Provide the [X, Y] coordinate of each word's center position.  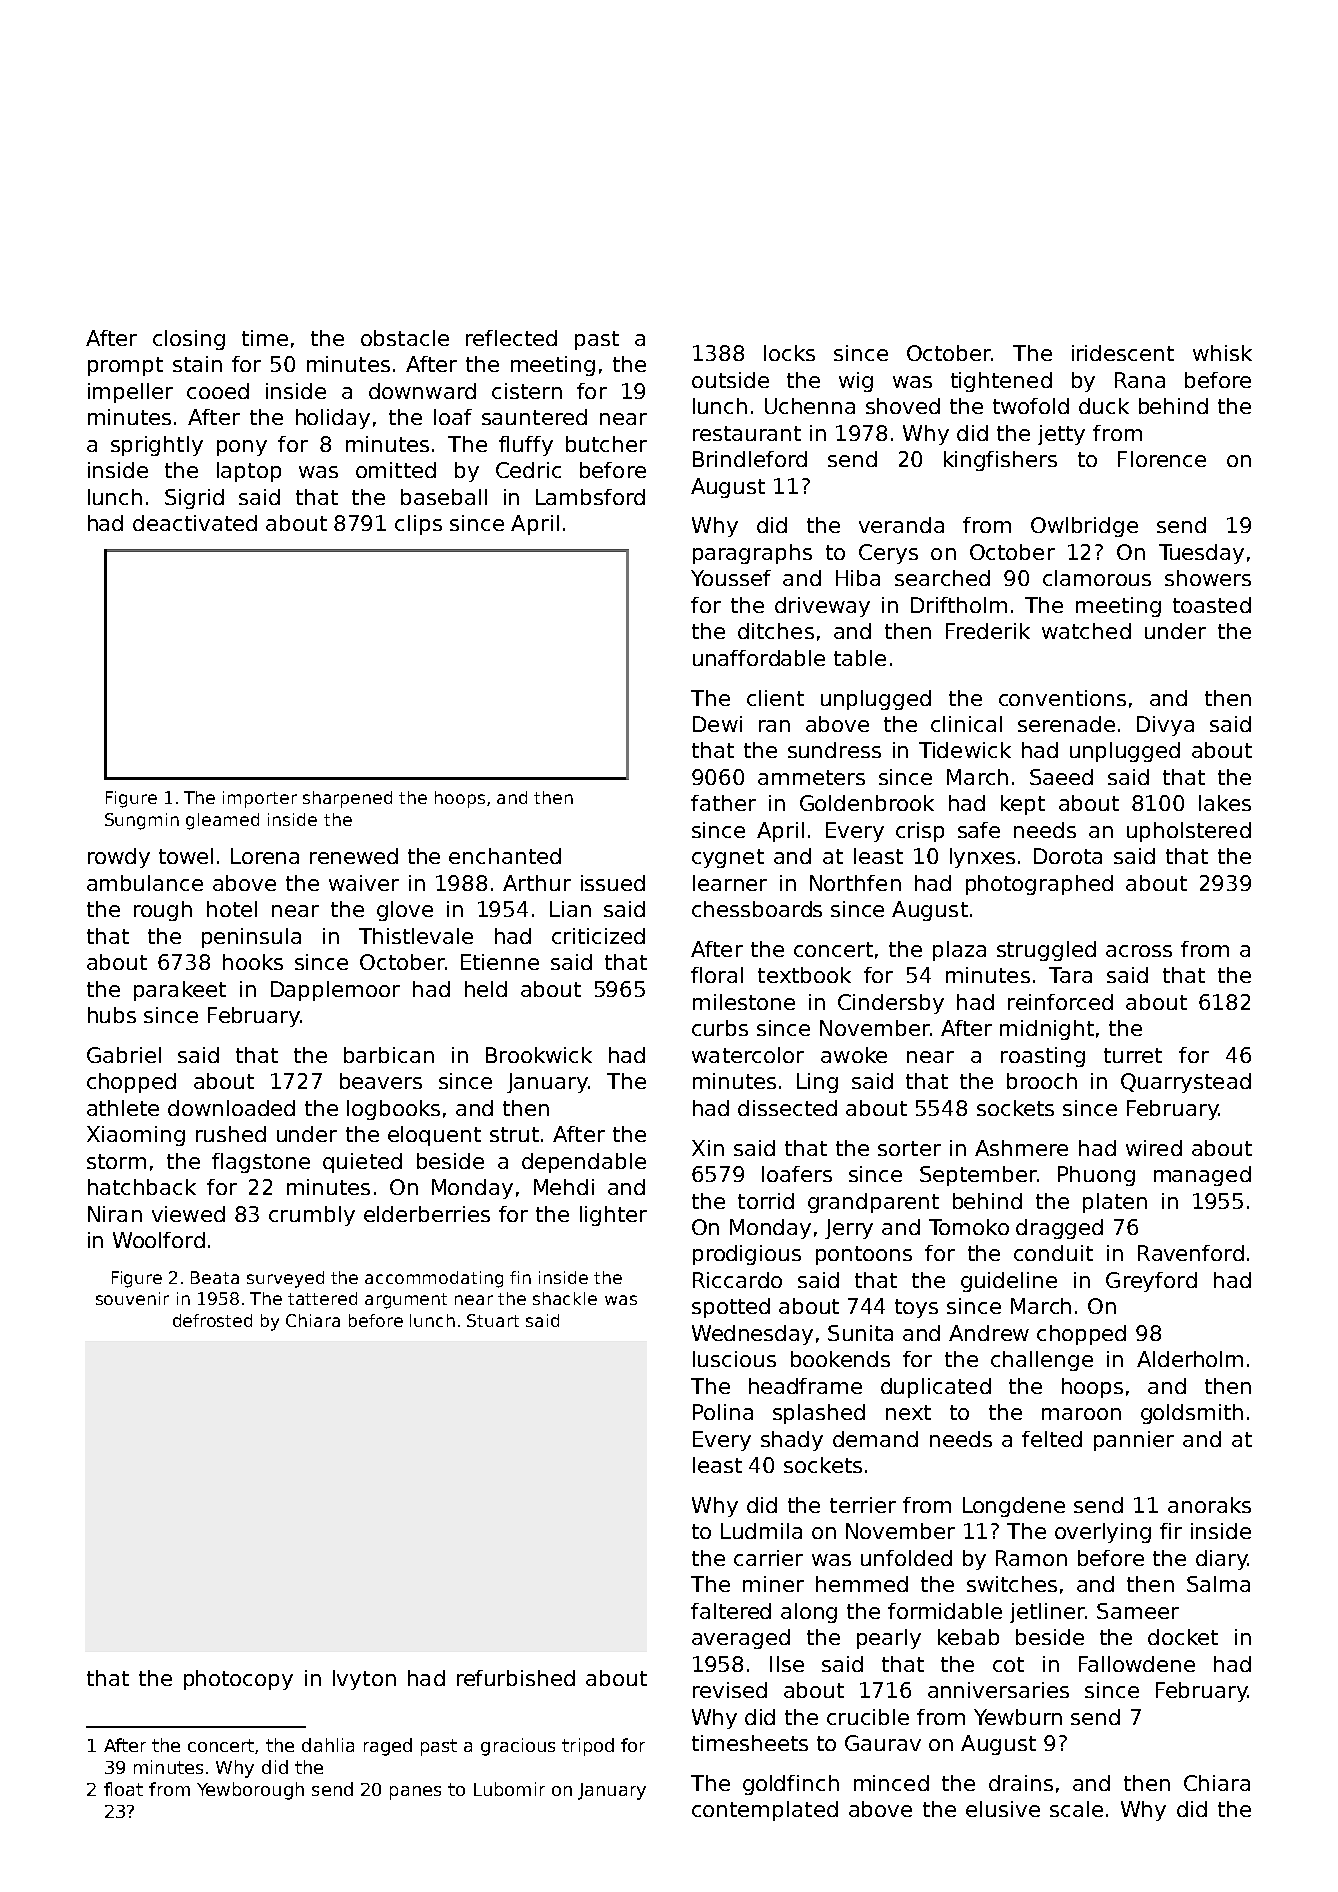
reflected [511, 338]
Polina [723, 1412]
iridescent [1123, 353]
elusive [1003, 1809]
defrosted [212, 1320]
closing [189, 340]
